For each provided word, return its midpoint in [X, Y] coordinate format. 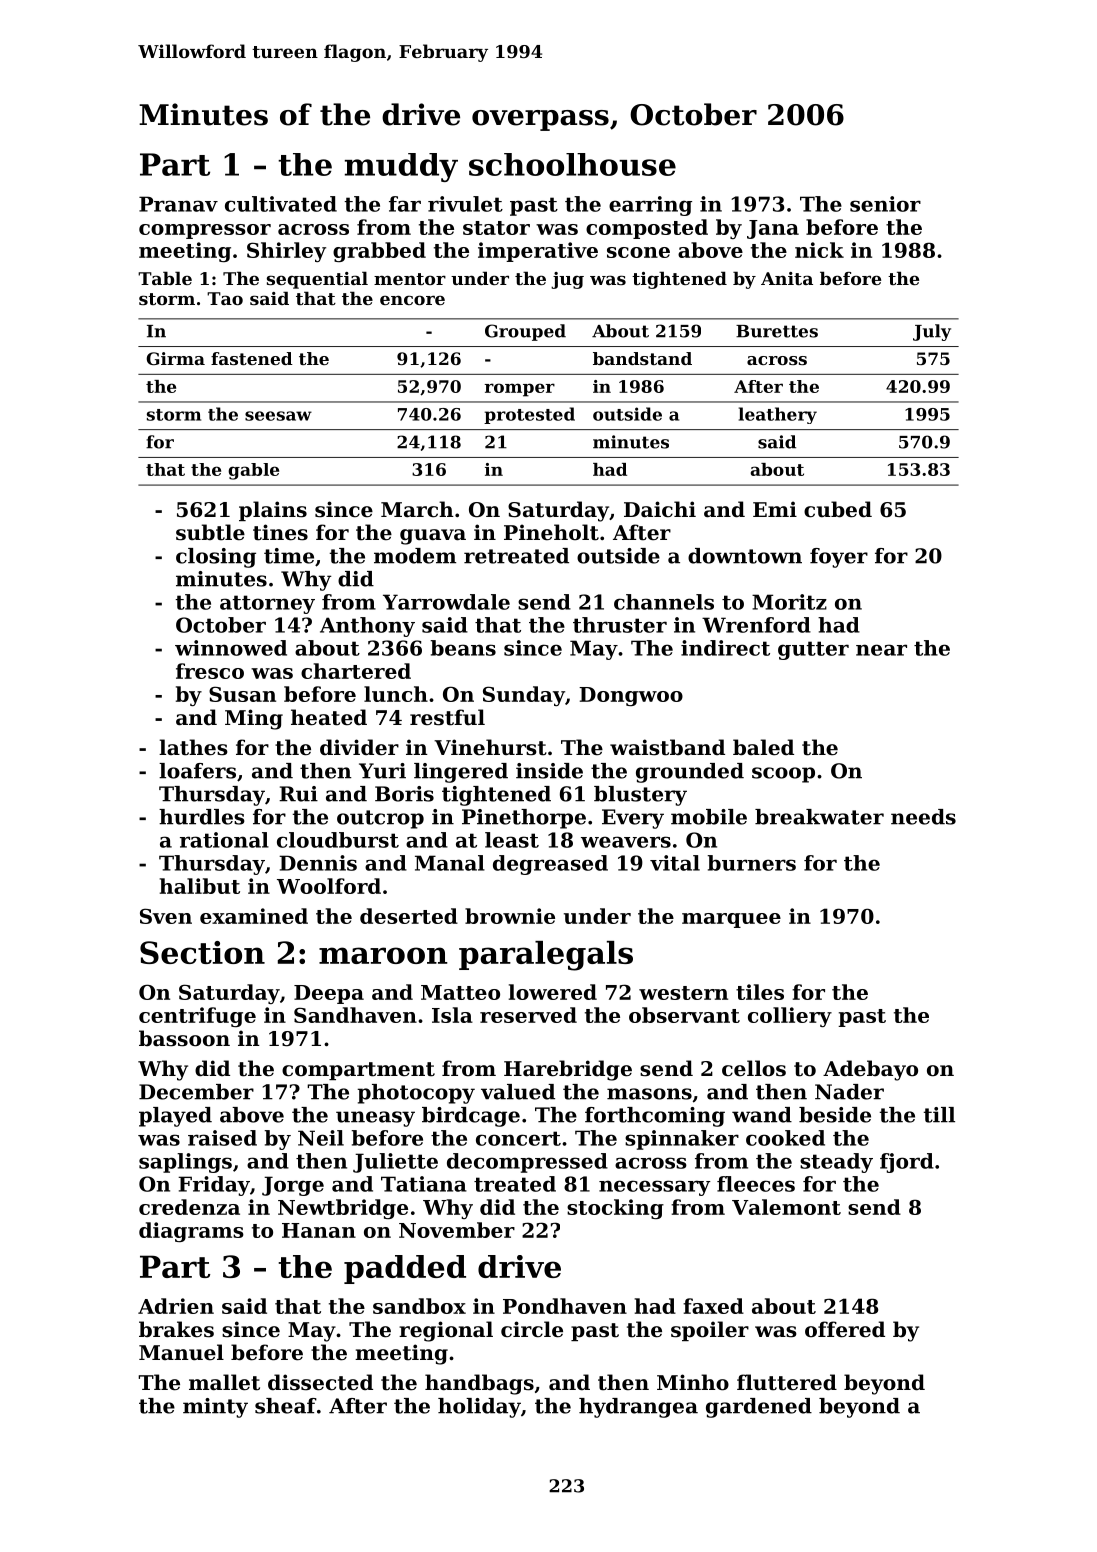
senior [885, 204]
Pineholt [551, 532]
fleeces [756, 1184]
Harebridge [568, 1070]
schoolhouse [572, 164]
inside [549, 771]
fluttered [787, 1382]
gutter [813, 650]
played [175, 1117]
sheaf [286, 1406]
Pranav [178, 204]
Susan [242, 694]
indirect [725, 648]
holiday [479, 1408]
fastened [252, 358]
